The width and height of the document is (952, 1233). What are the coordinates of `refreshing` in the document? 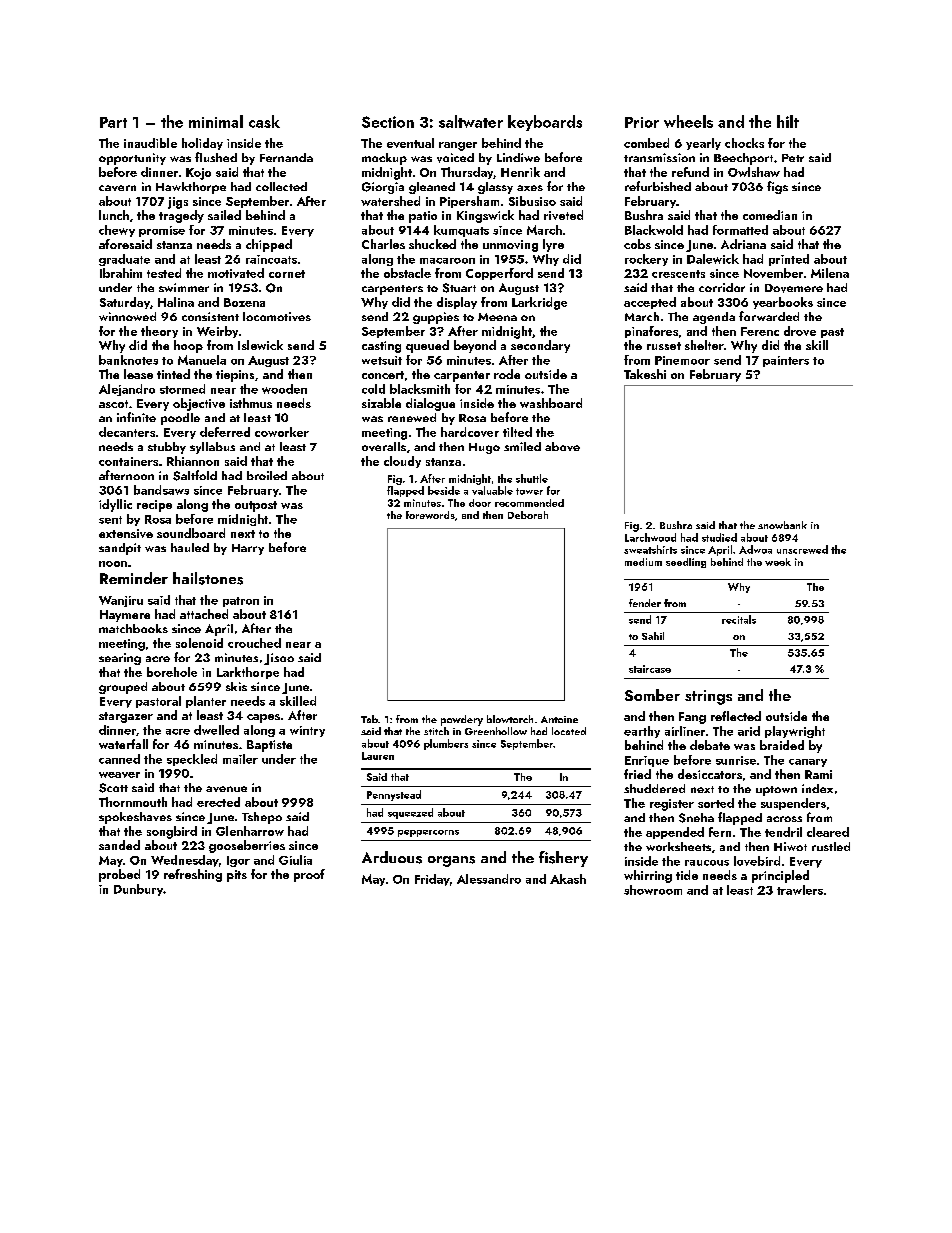 It's located at (193, 875).
